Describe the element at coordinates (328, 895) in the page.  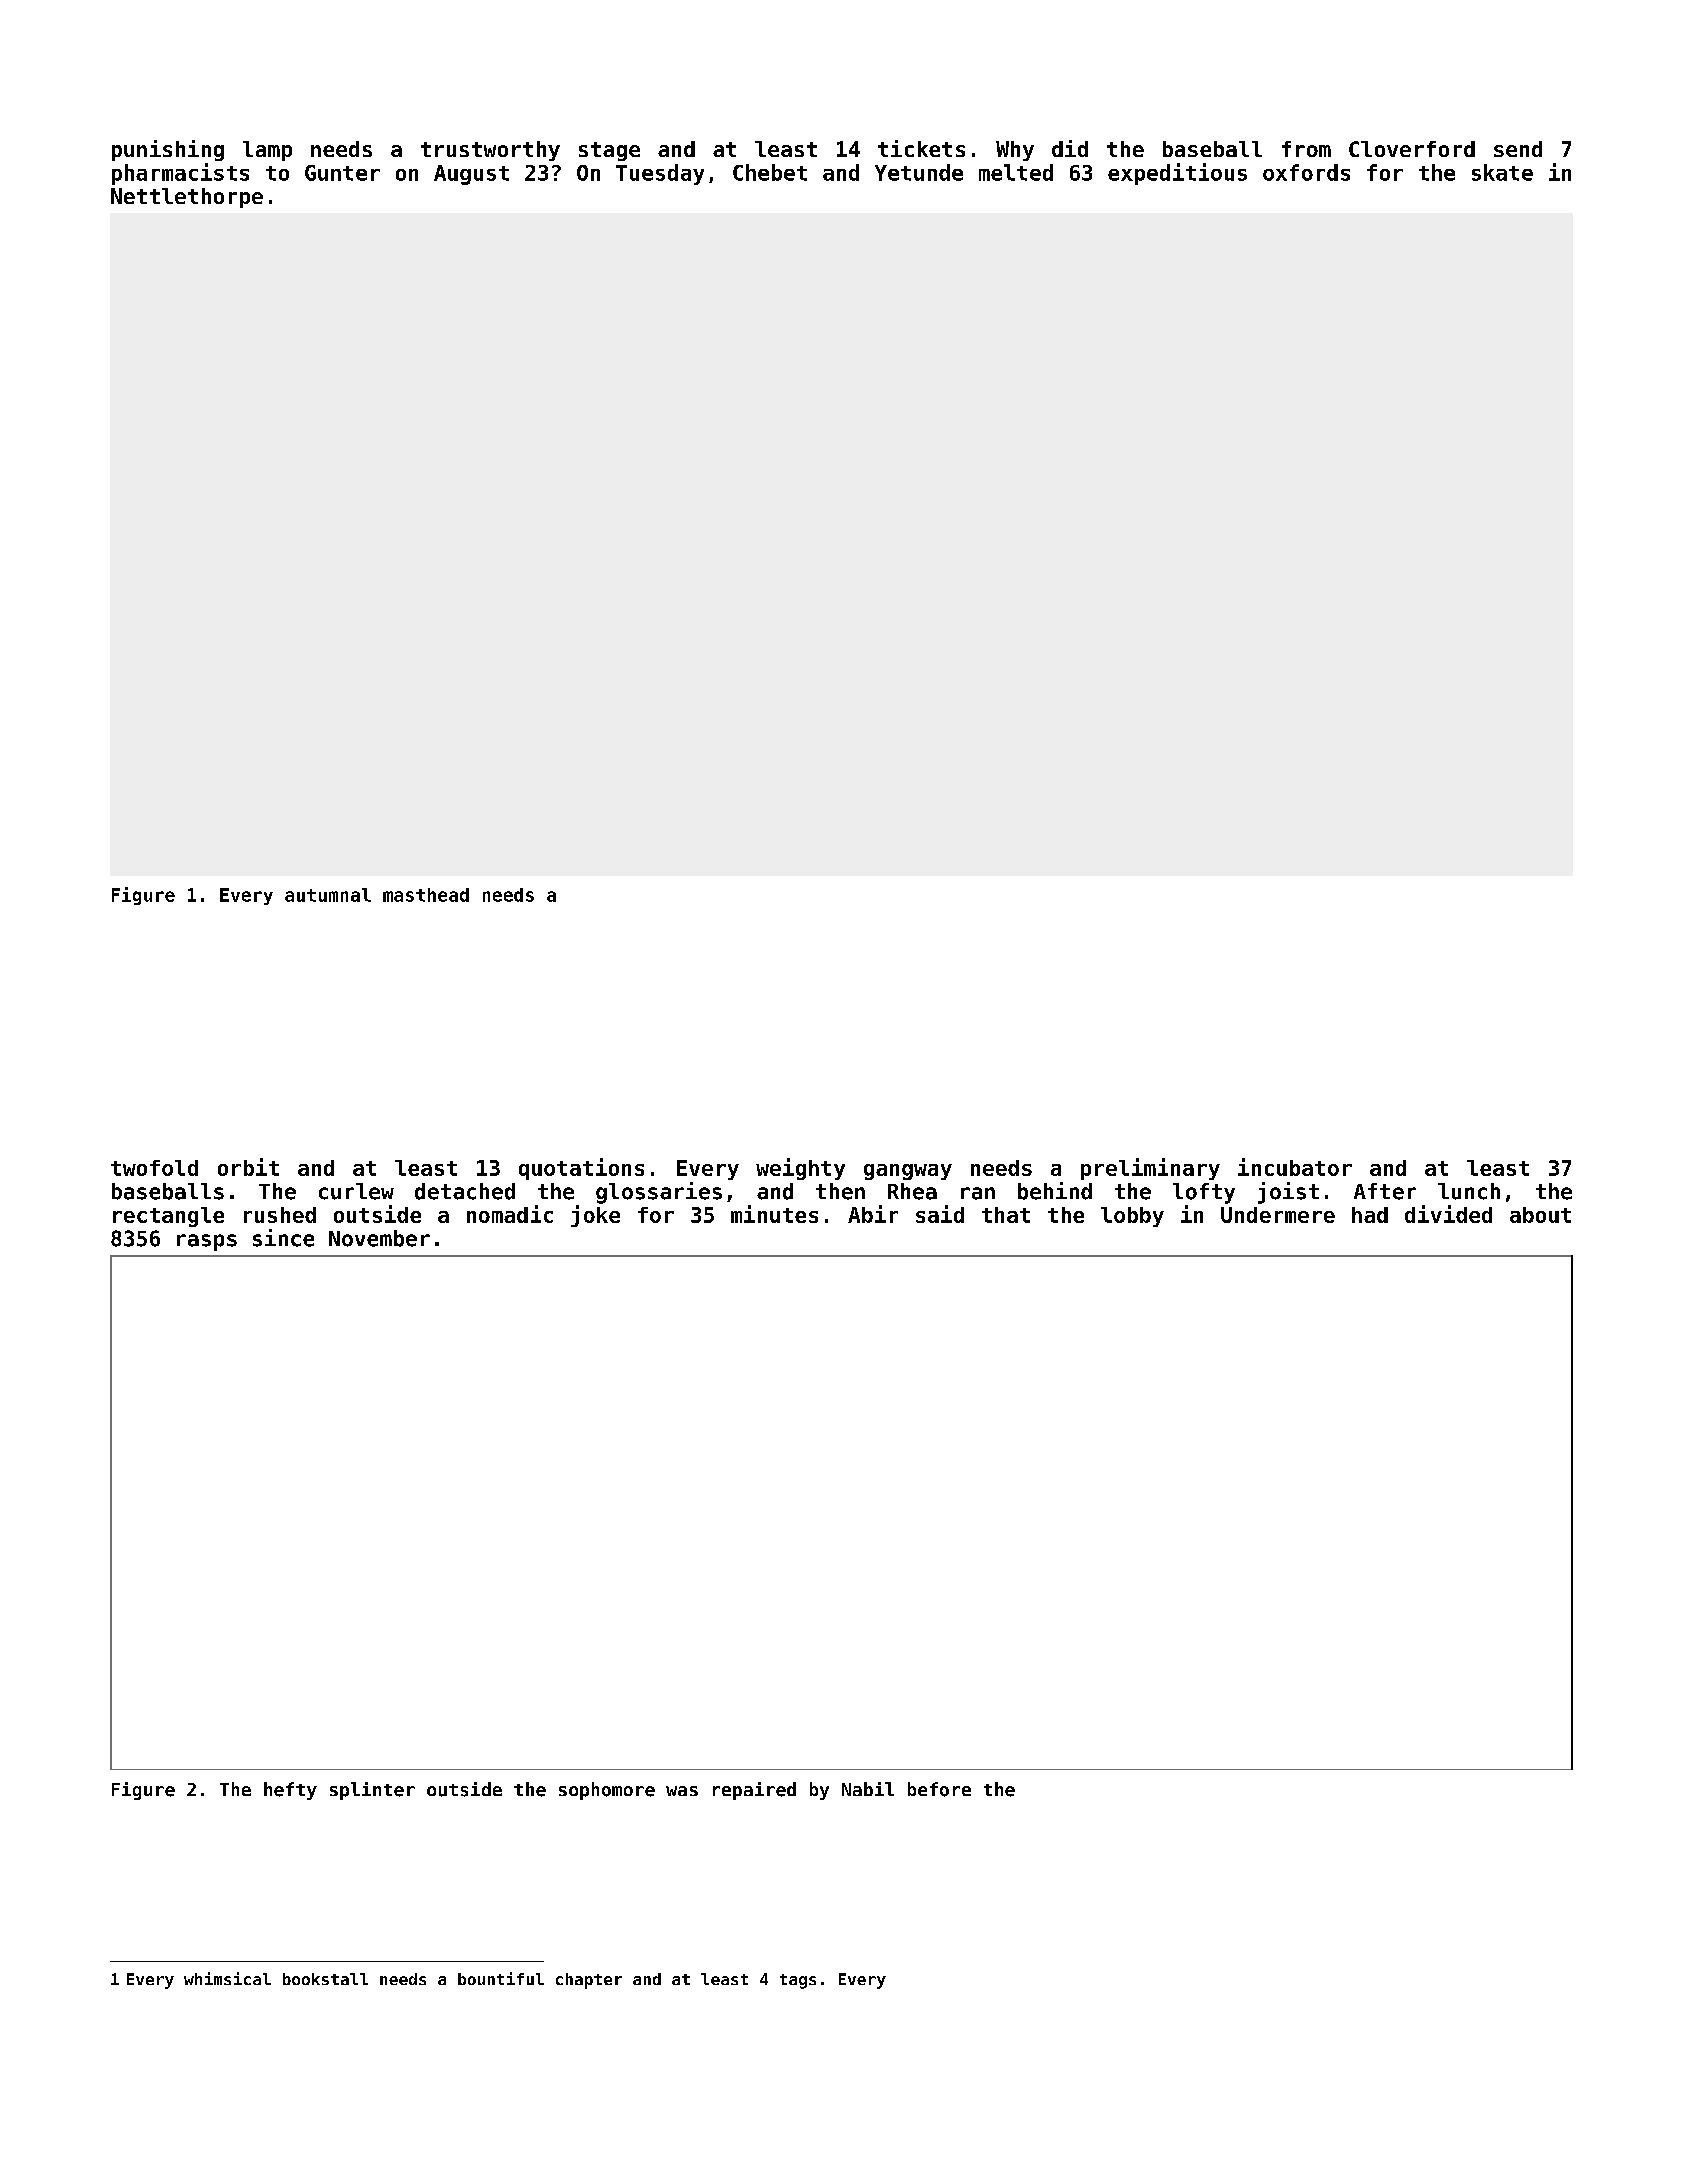
I see `autumnal` at that location.
